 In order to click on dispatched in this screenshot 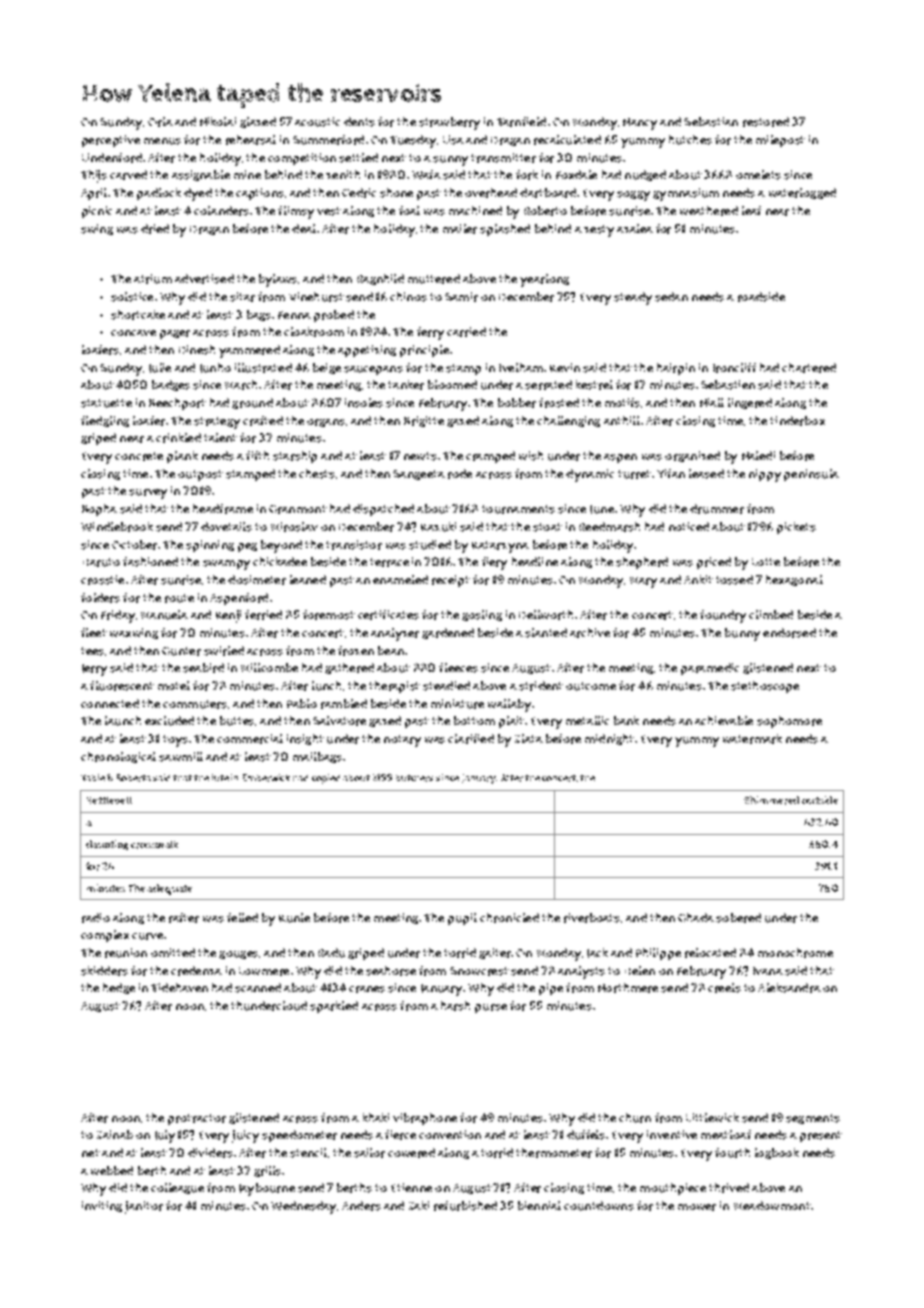, I will do `click(383, 510)`.
